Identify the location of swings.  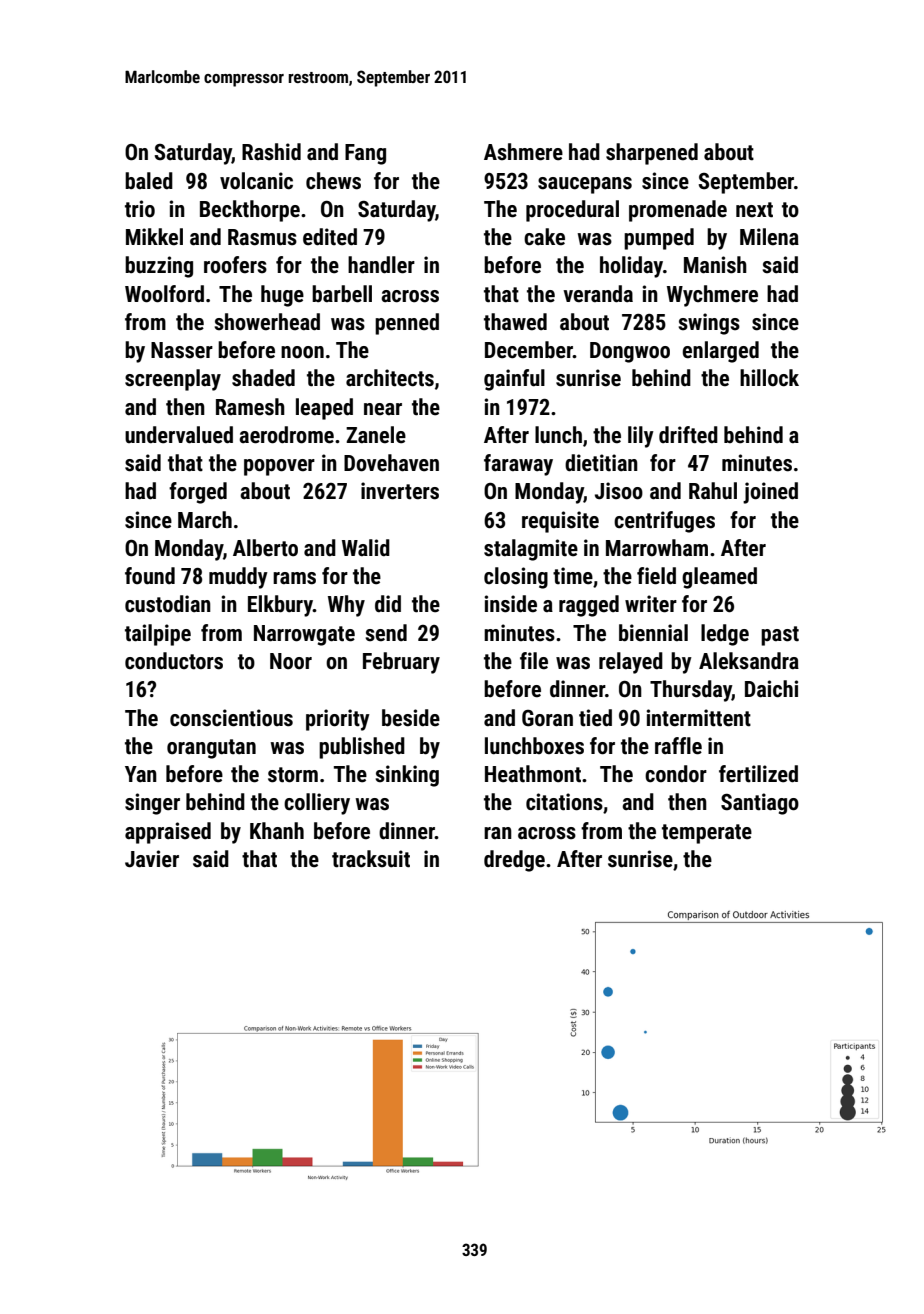
(709, 324).
